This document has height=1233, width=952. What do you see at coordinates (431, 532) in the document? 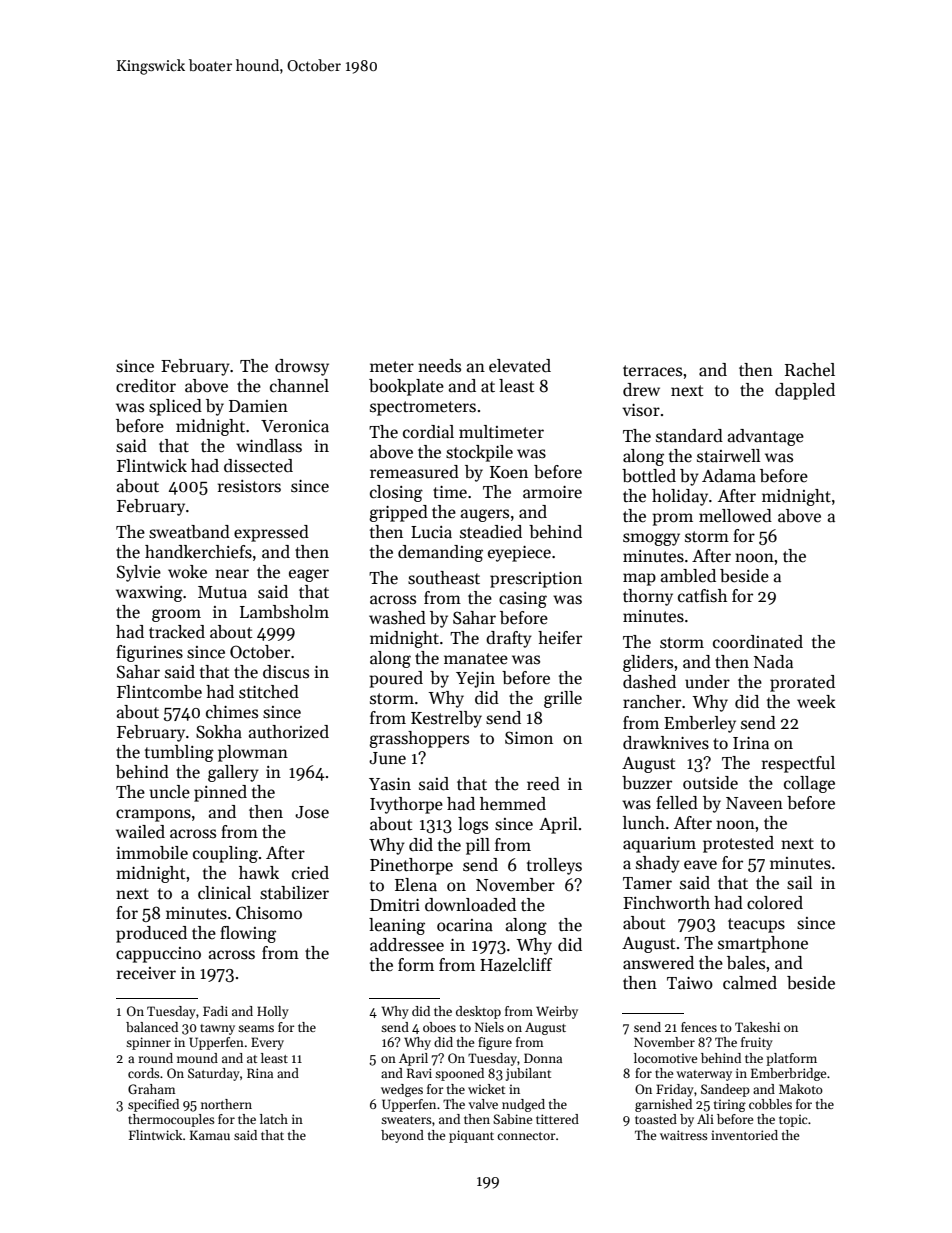
I see `Lucia` at bounding box center [431, 532].
